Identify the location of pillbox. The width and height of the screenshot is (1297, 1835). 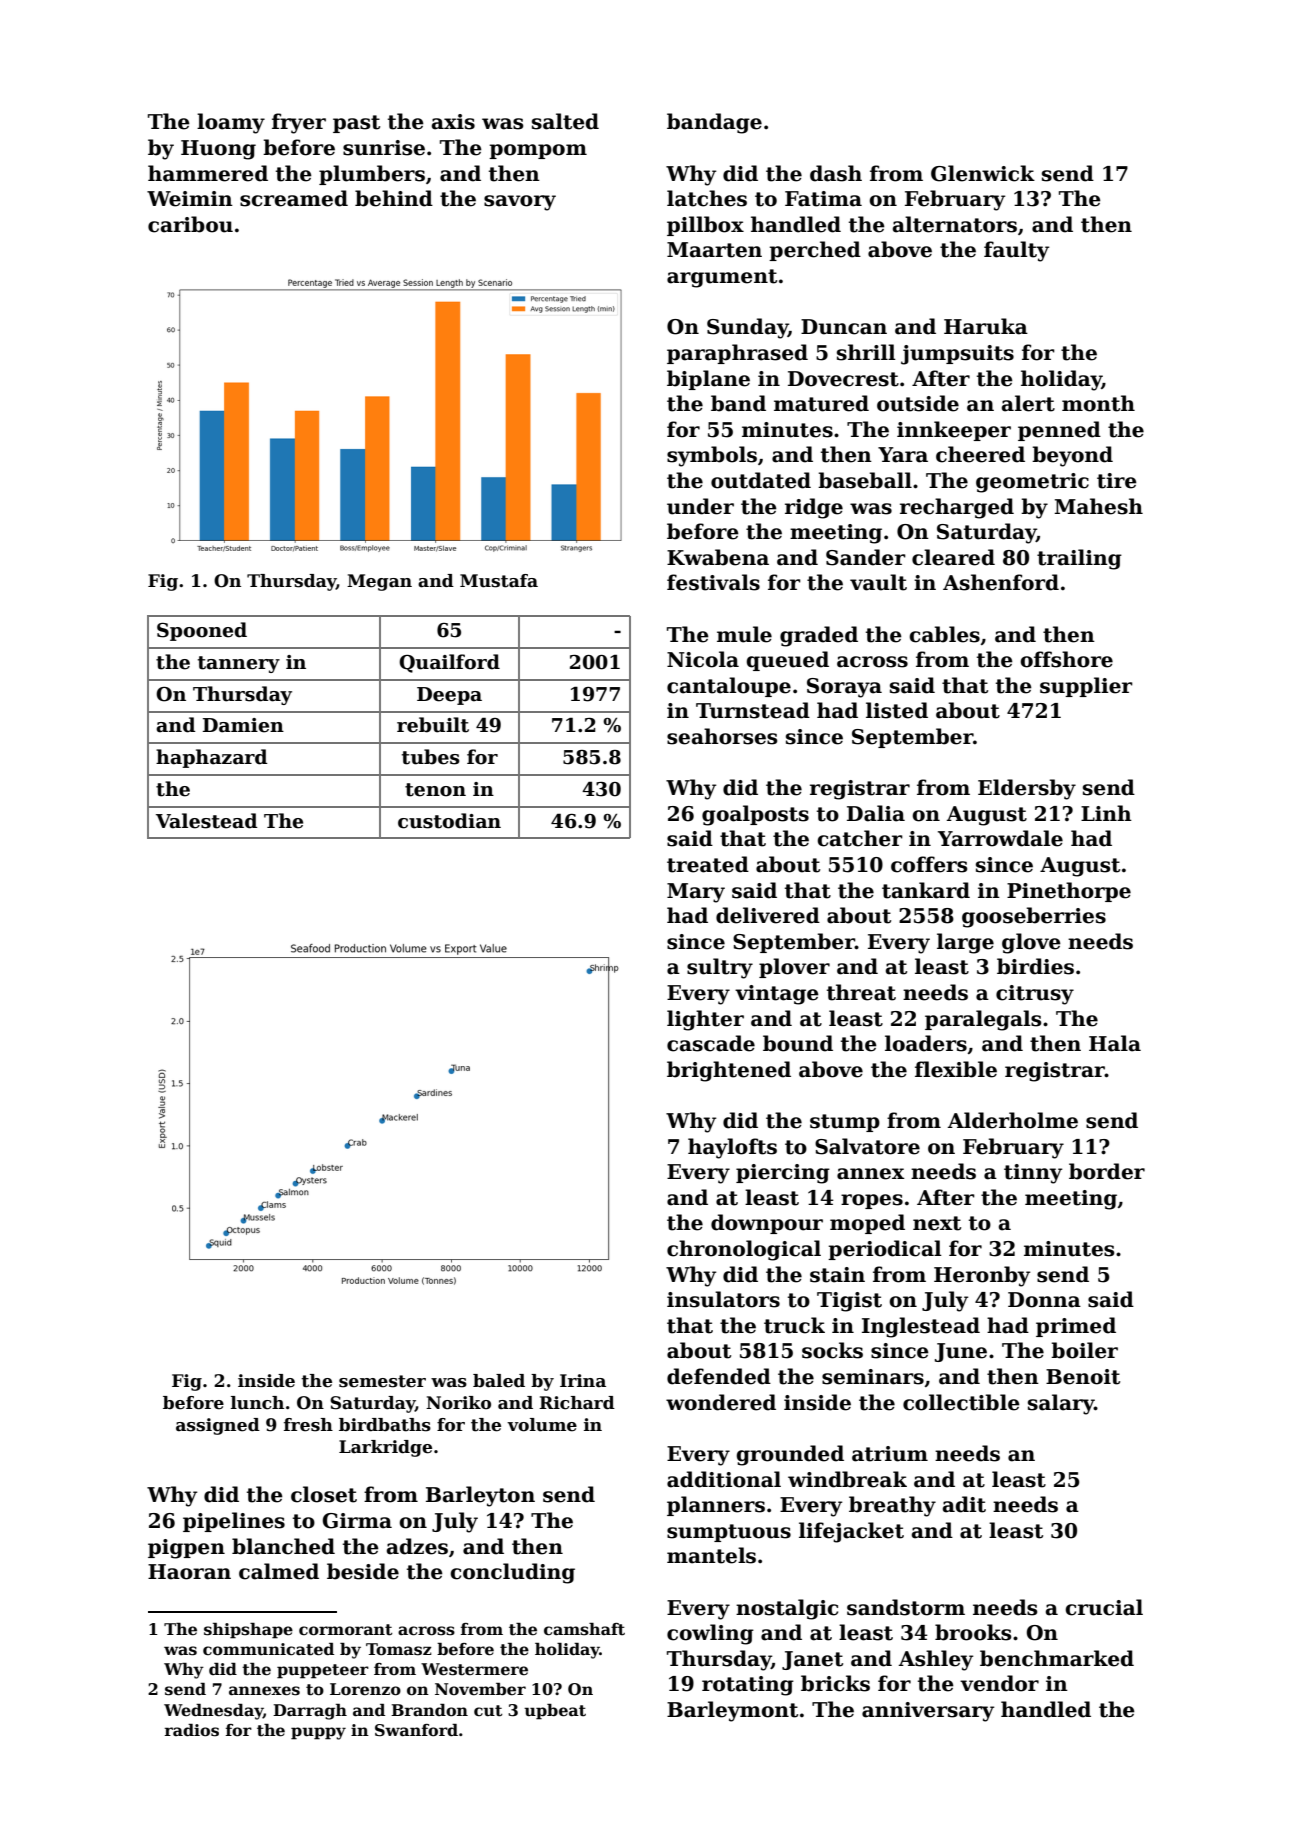
(705, 226).
